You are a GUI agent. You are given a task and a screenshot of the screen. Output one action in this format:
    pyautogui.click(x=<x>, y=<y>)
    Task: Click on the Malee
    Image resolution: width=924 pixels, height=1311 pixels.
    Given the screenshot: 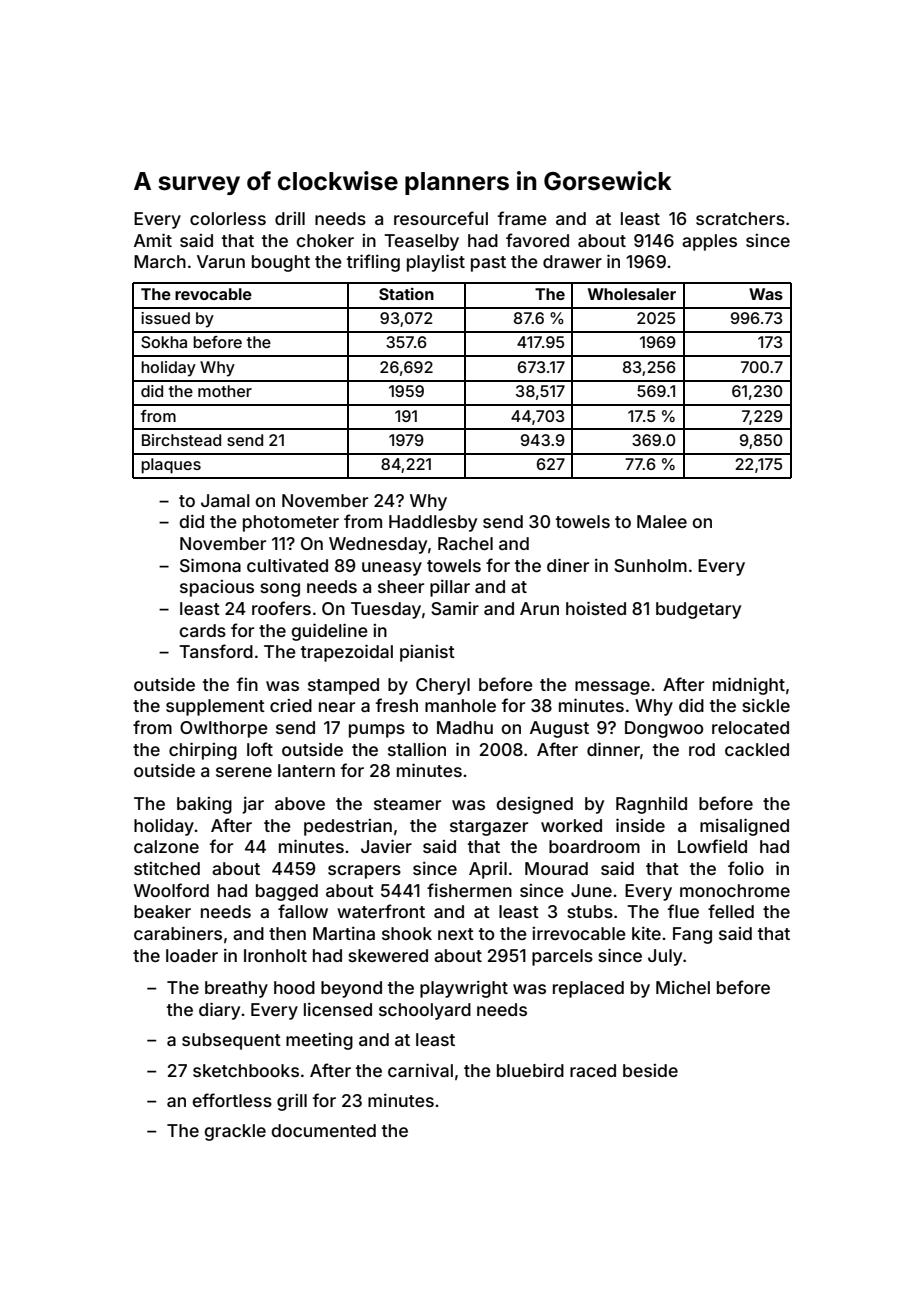 What is the action you would take?
    pyautogui.click(x=662, y=521)
